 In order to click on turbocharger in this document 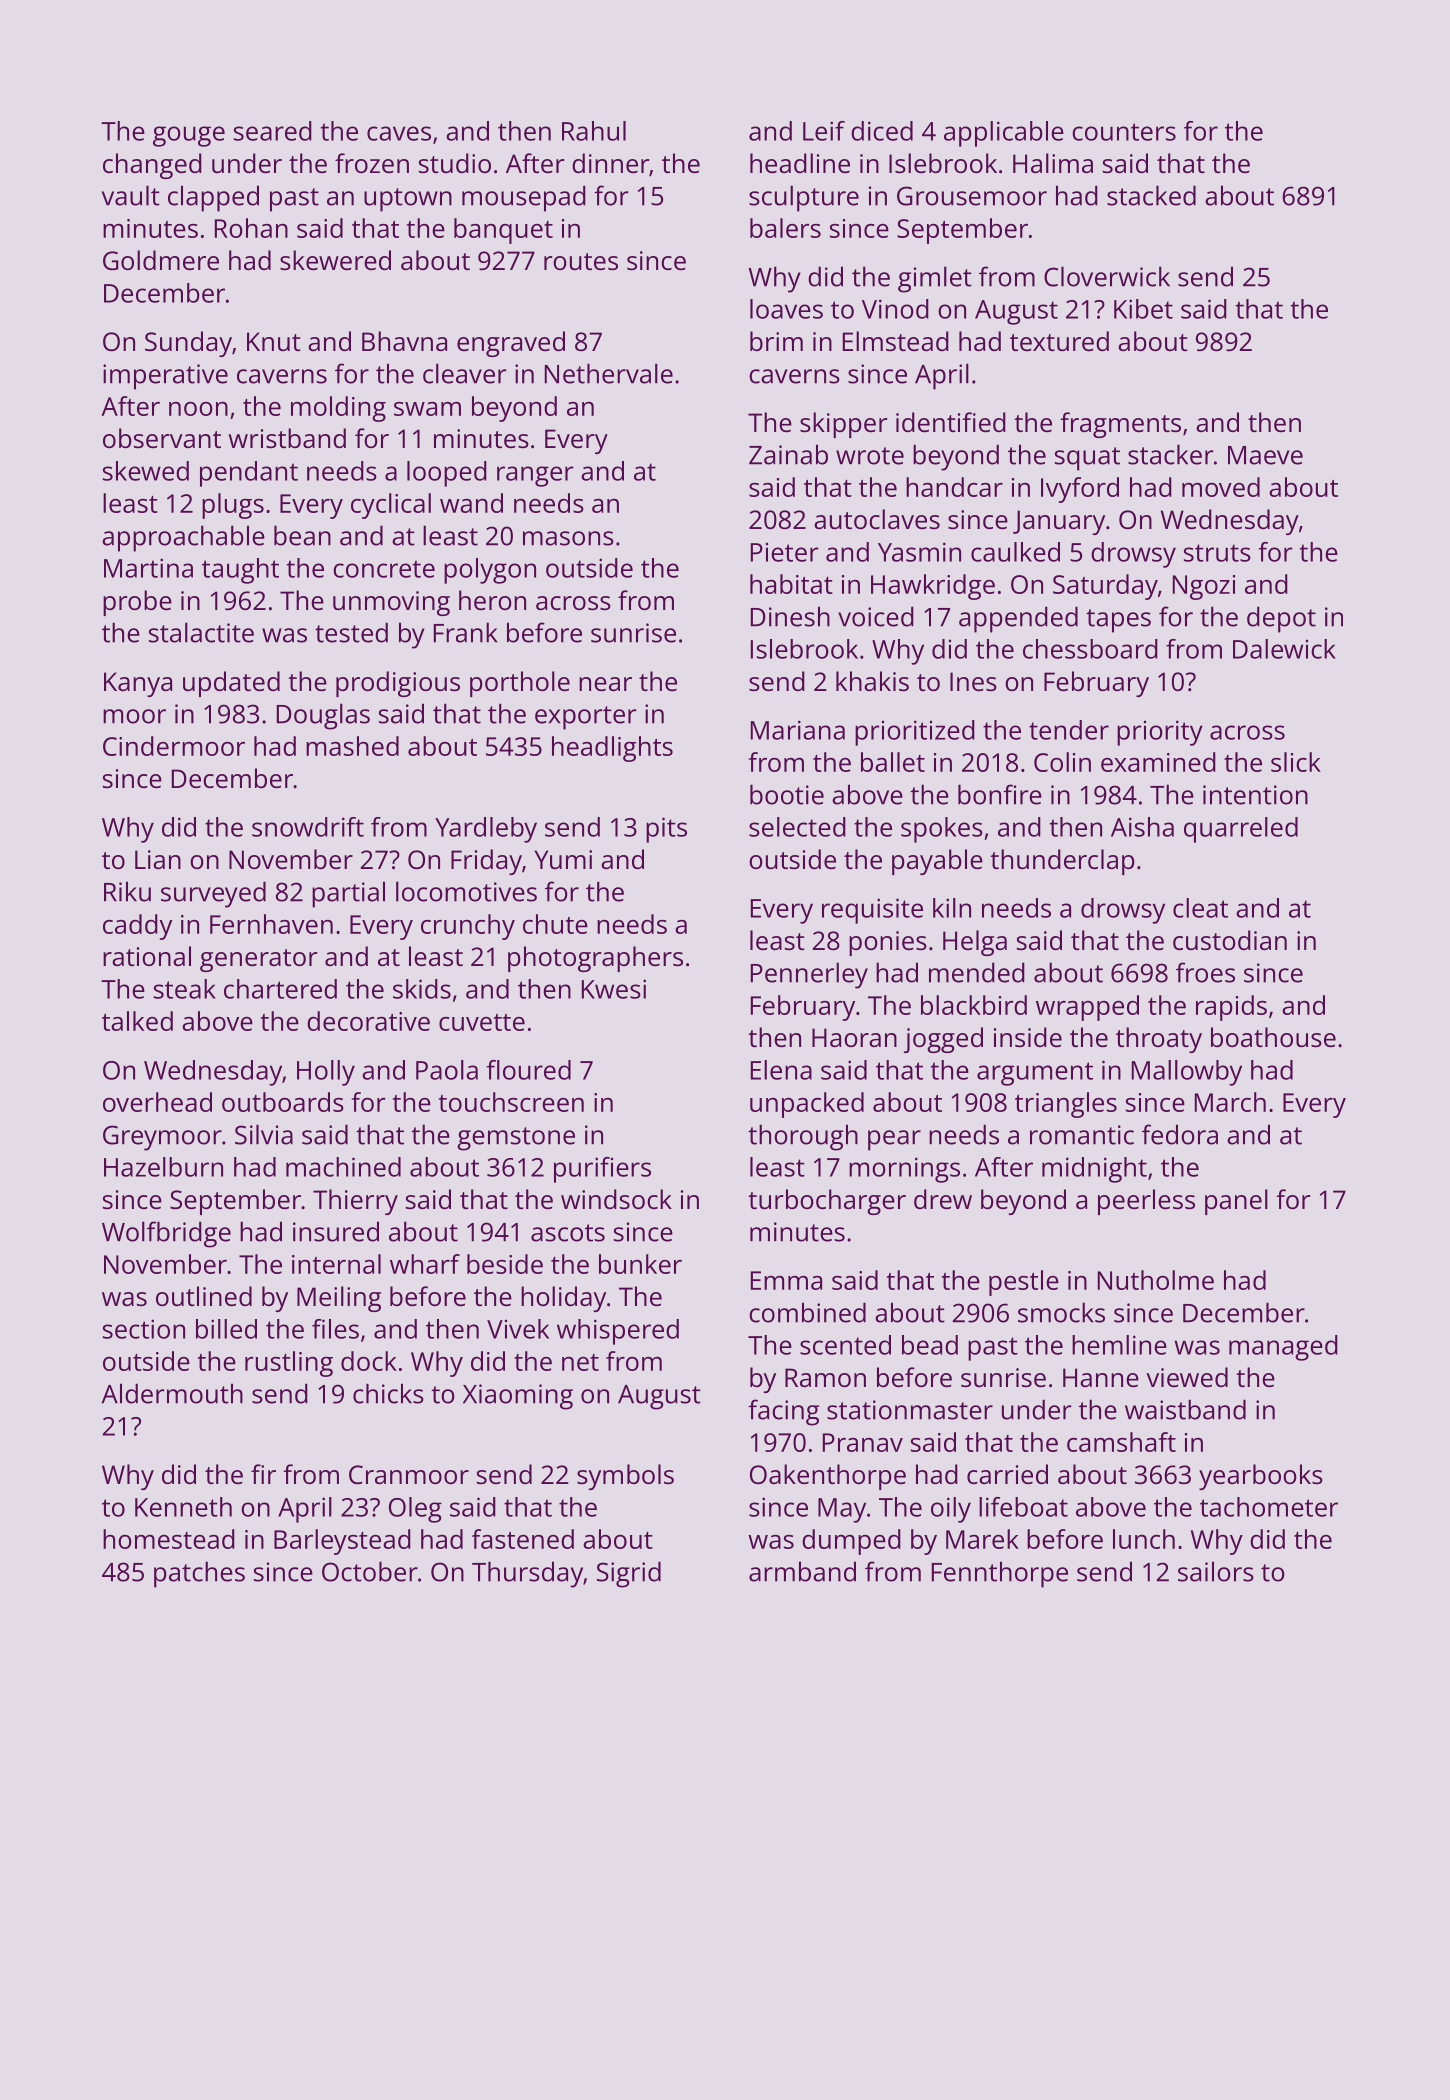, I will do `click(827, 1202)`.
